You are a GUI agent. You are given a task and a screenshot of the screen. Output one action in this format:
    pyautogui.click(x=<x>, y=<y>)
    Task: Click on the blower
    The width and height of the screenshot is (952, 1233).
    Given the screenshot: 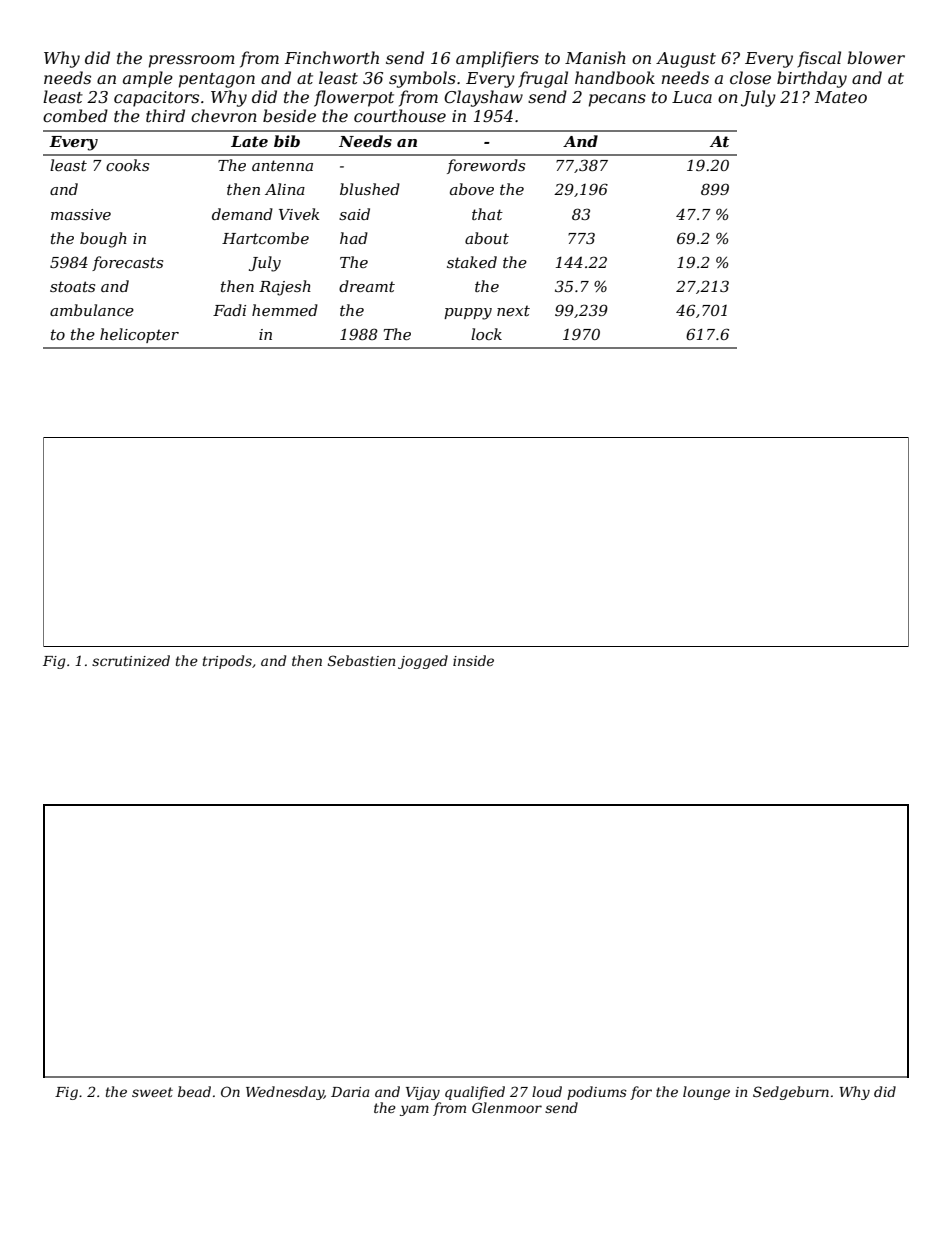 What is the action you would take?
    pyautogui.click(x=876, y=57)
